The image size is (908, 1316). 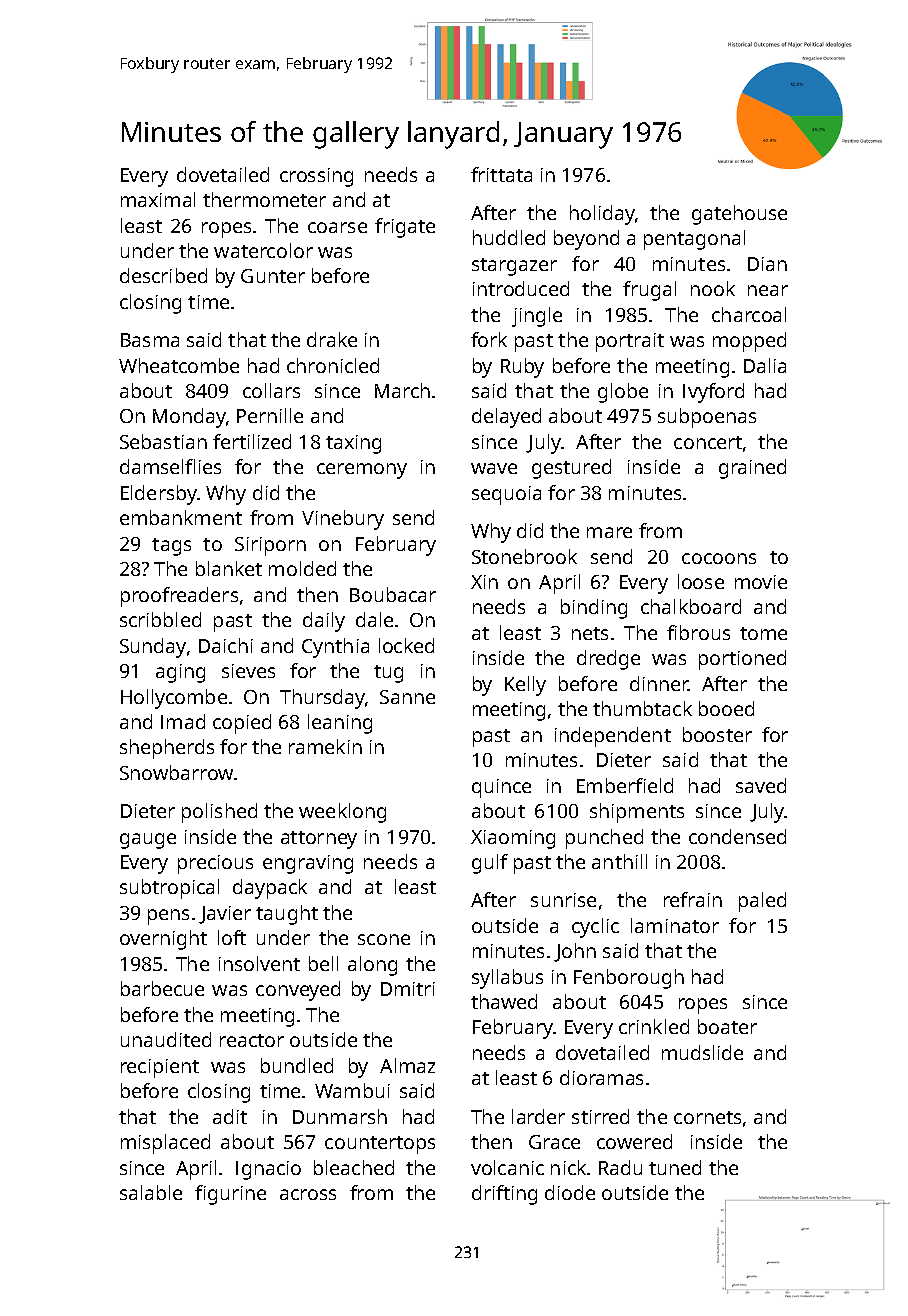 I want to click on volcanic, so click(x=507, y=1167).
